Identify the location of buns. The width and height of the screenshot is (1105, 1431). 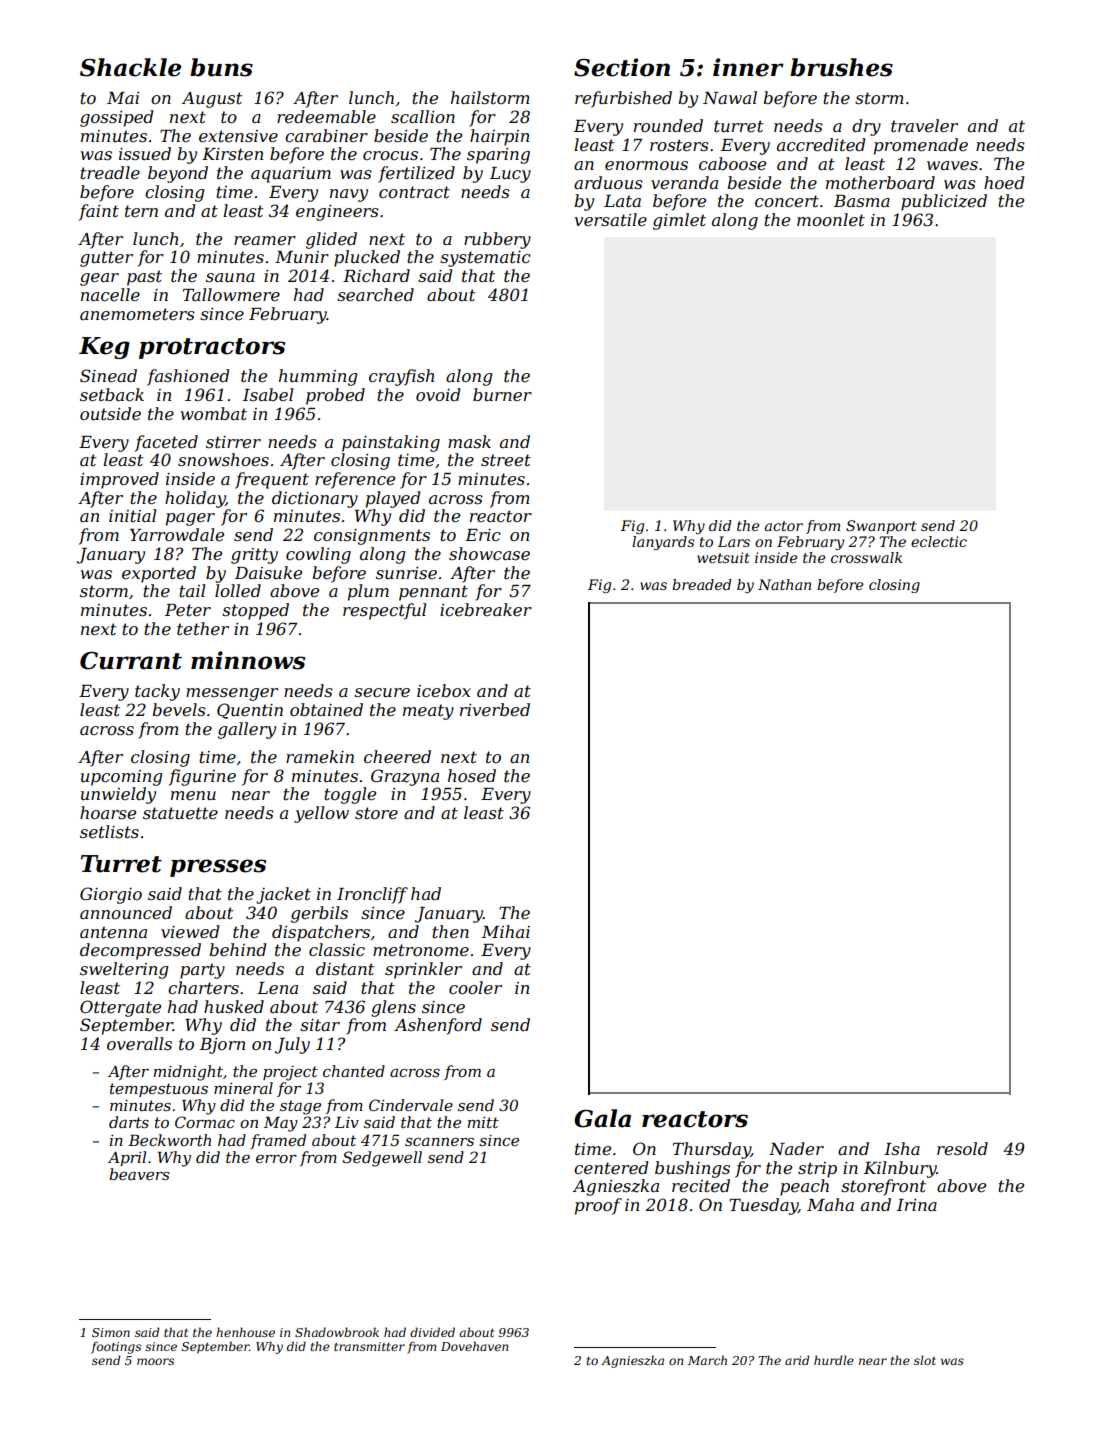
(221, 67).
